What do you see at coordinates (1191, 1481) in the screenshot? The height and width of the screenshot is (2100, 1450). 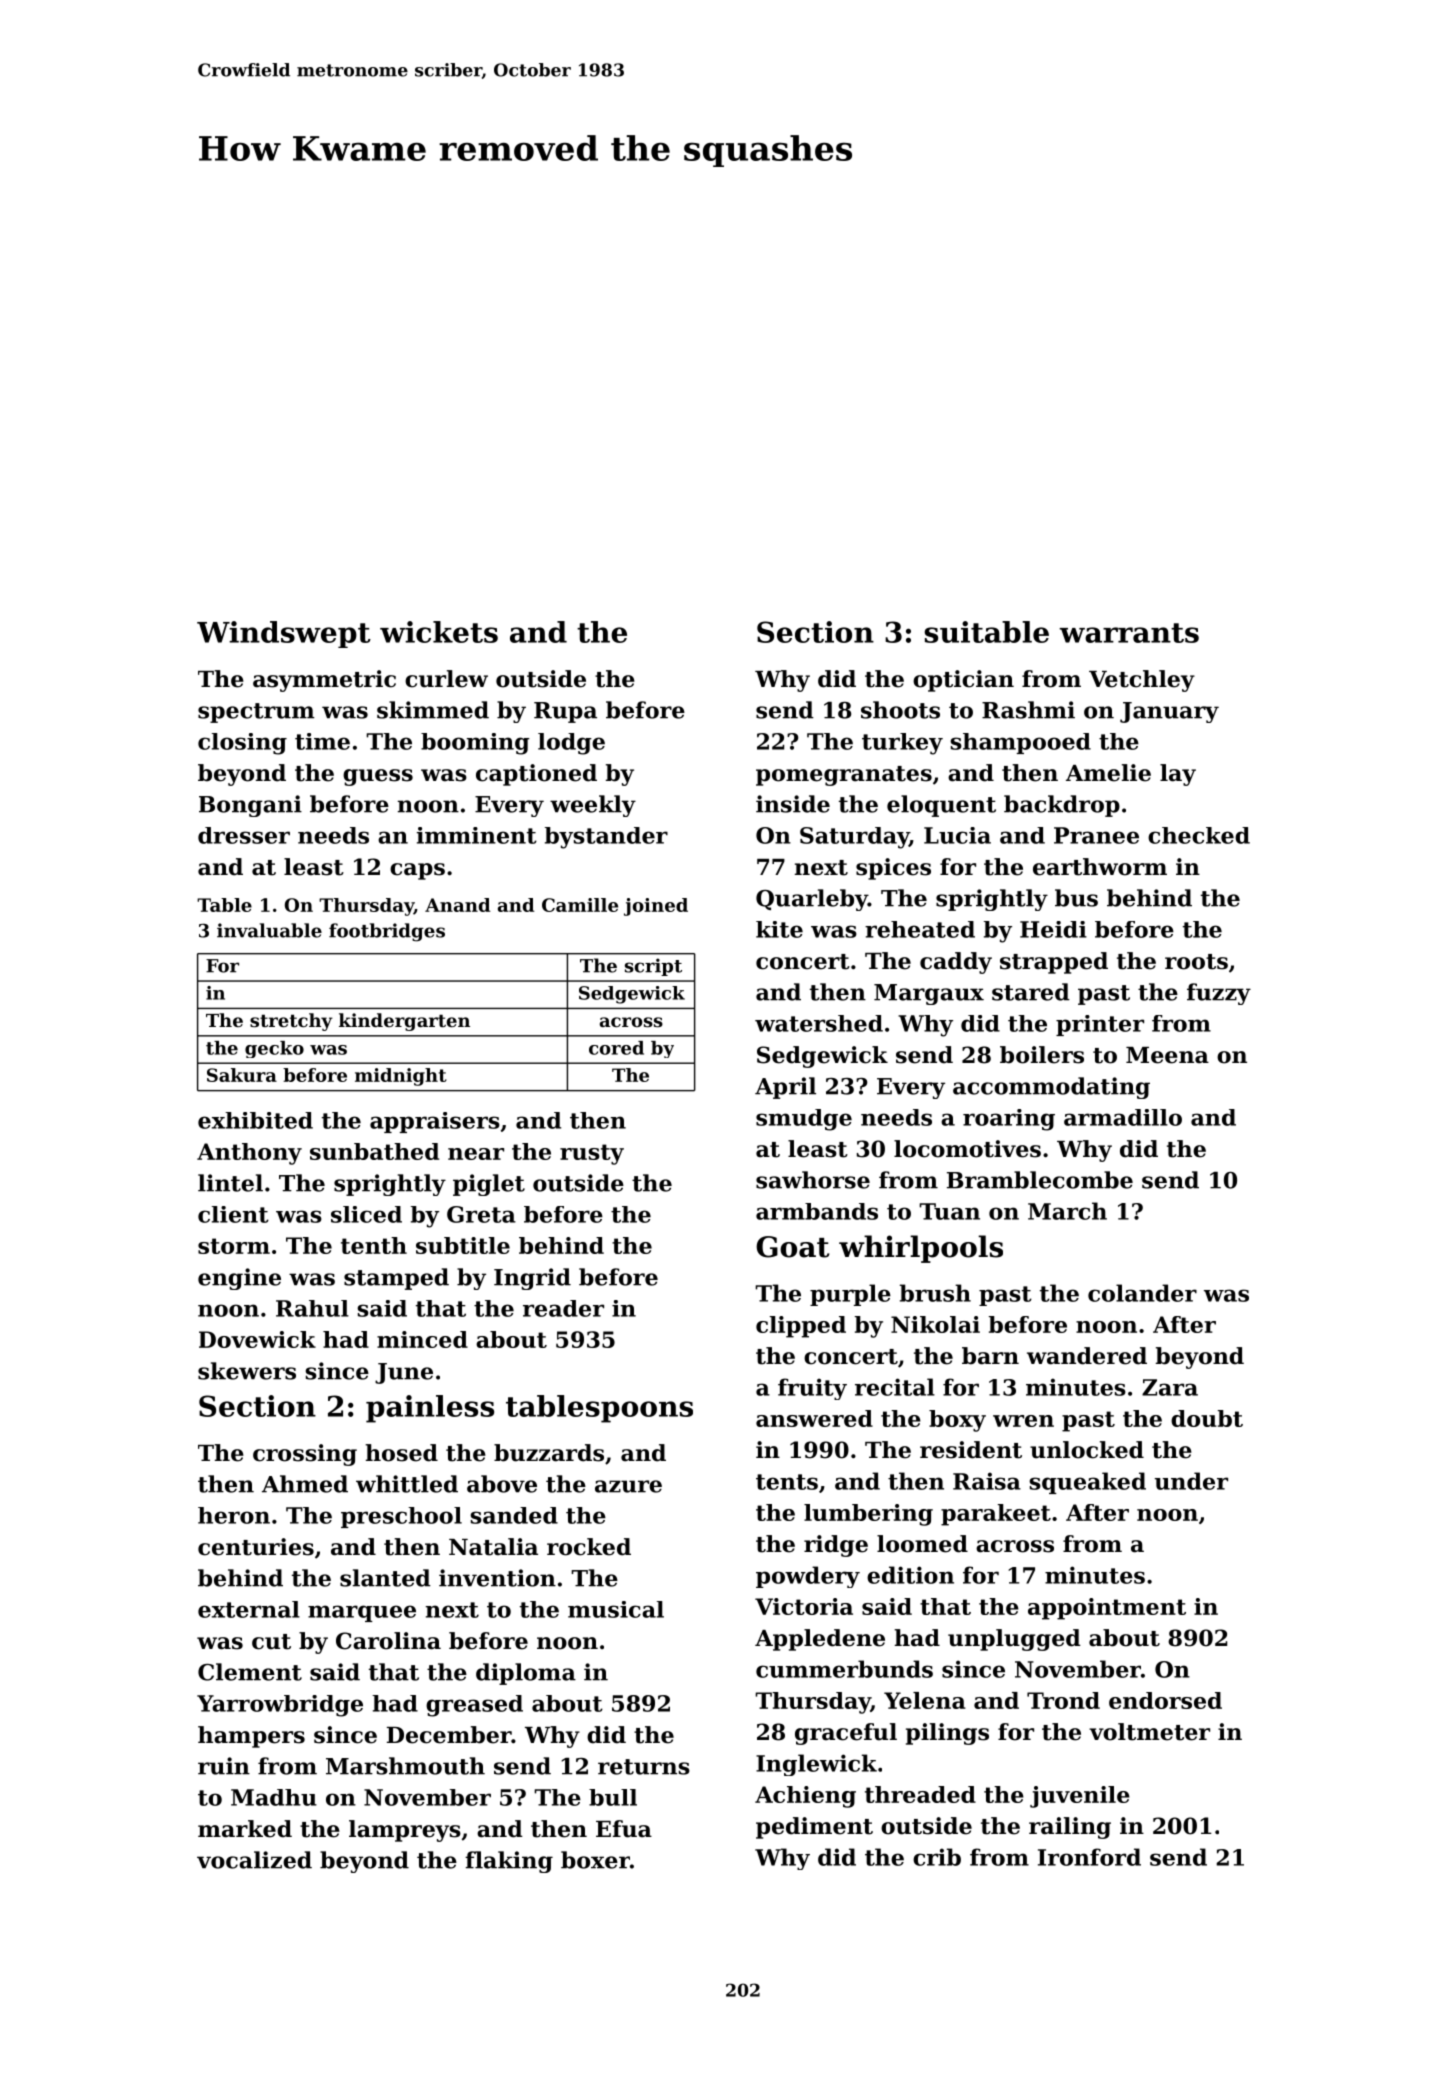 I see `under` at bounding box center [1191, 1481].
